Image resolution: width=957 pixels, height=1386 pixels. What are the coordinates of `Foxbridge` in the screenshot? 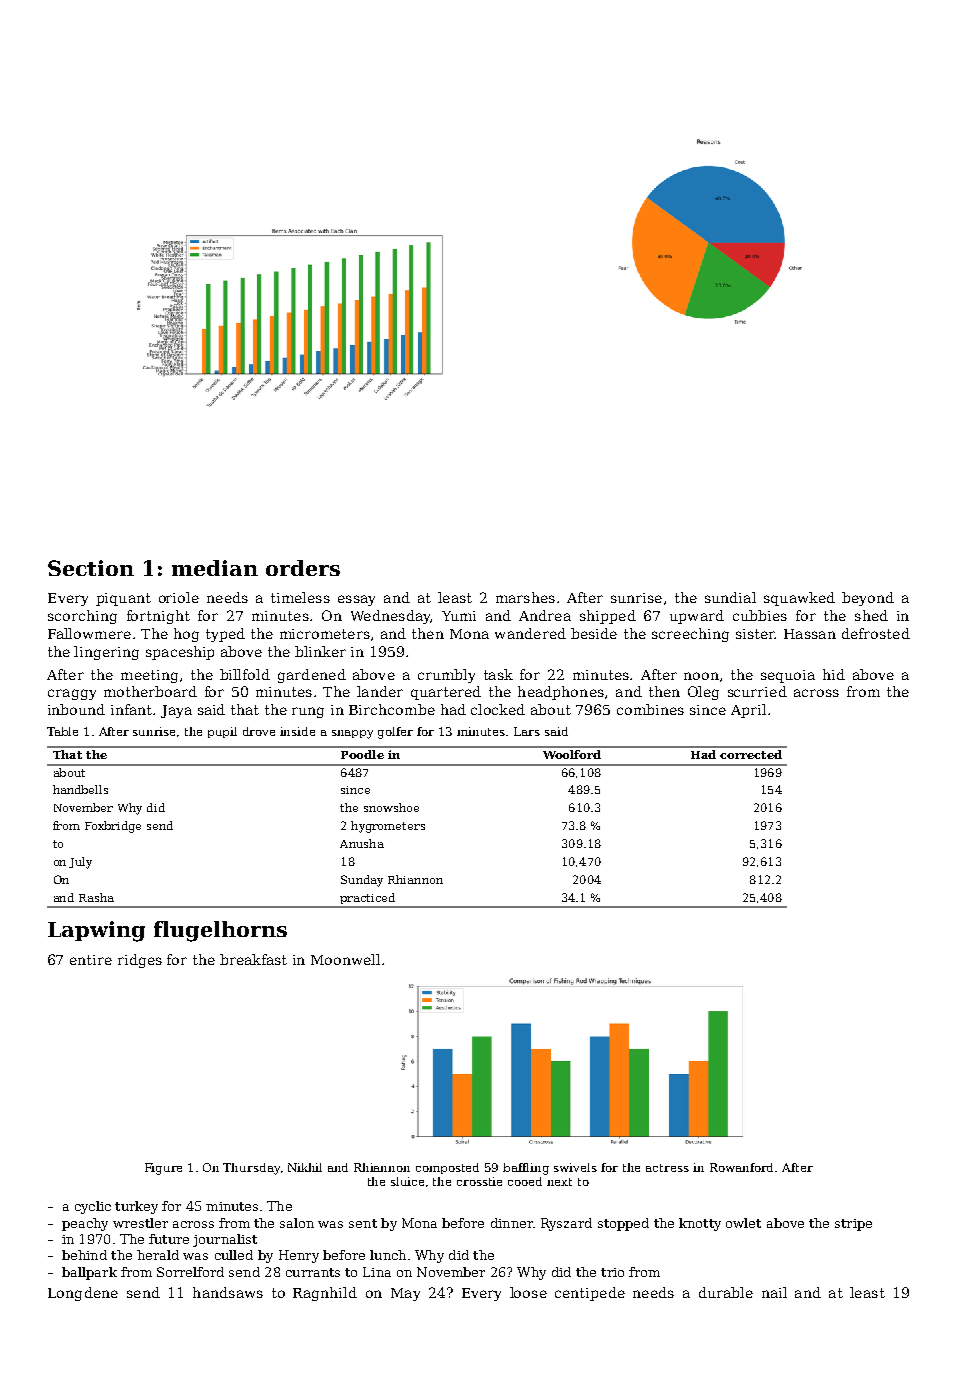 It's located at (113, 827).
